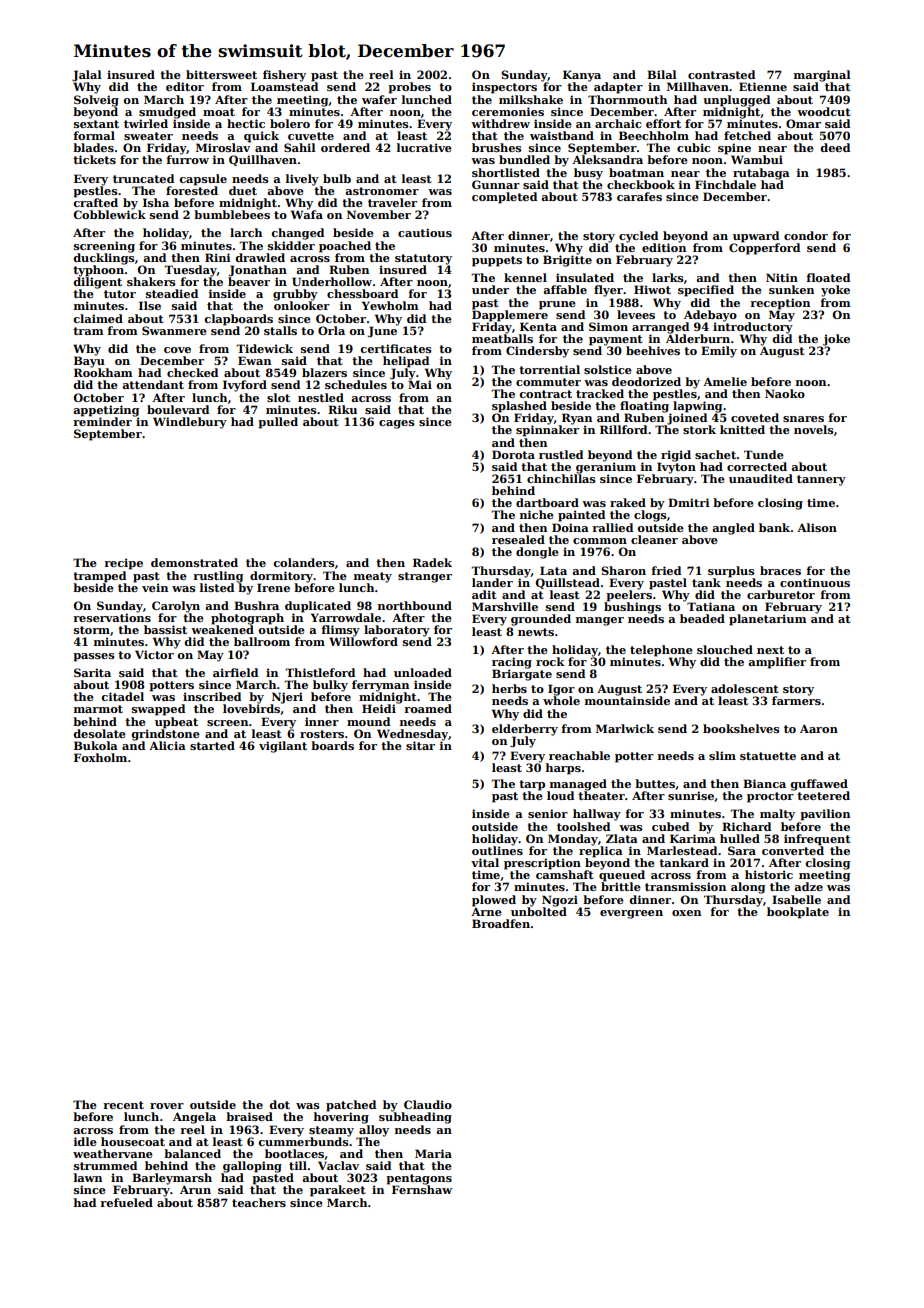 Image resolution: width=924 pixels, height=1308 pixels. I want to click on Victor, so click(154, 654).
